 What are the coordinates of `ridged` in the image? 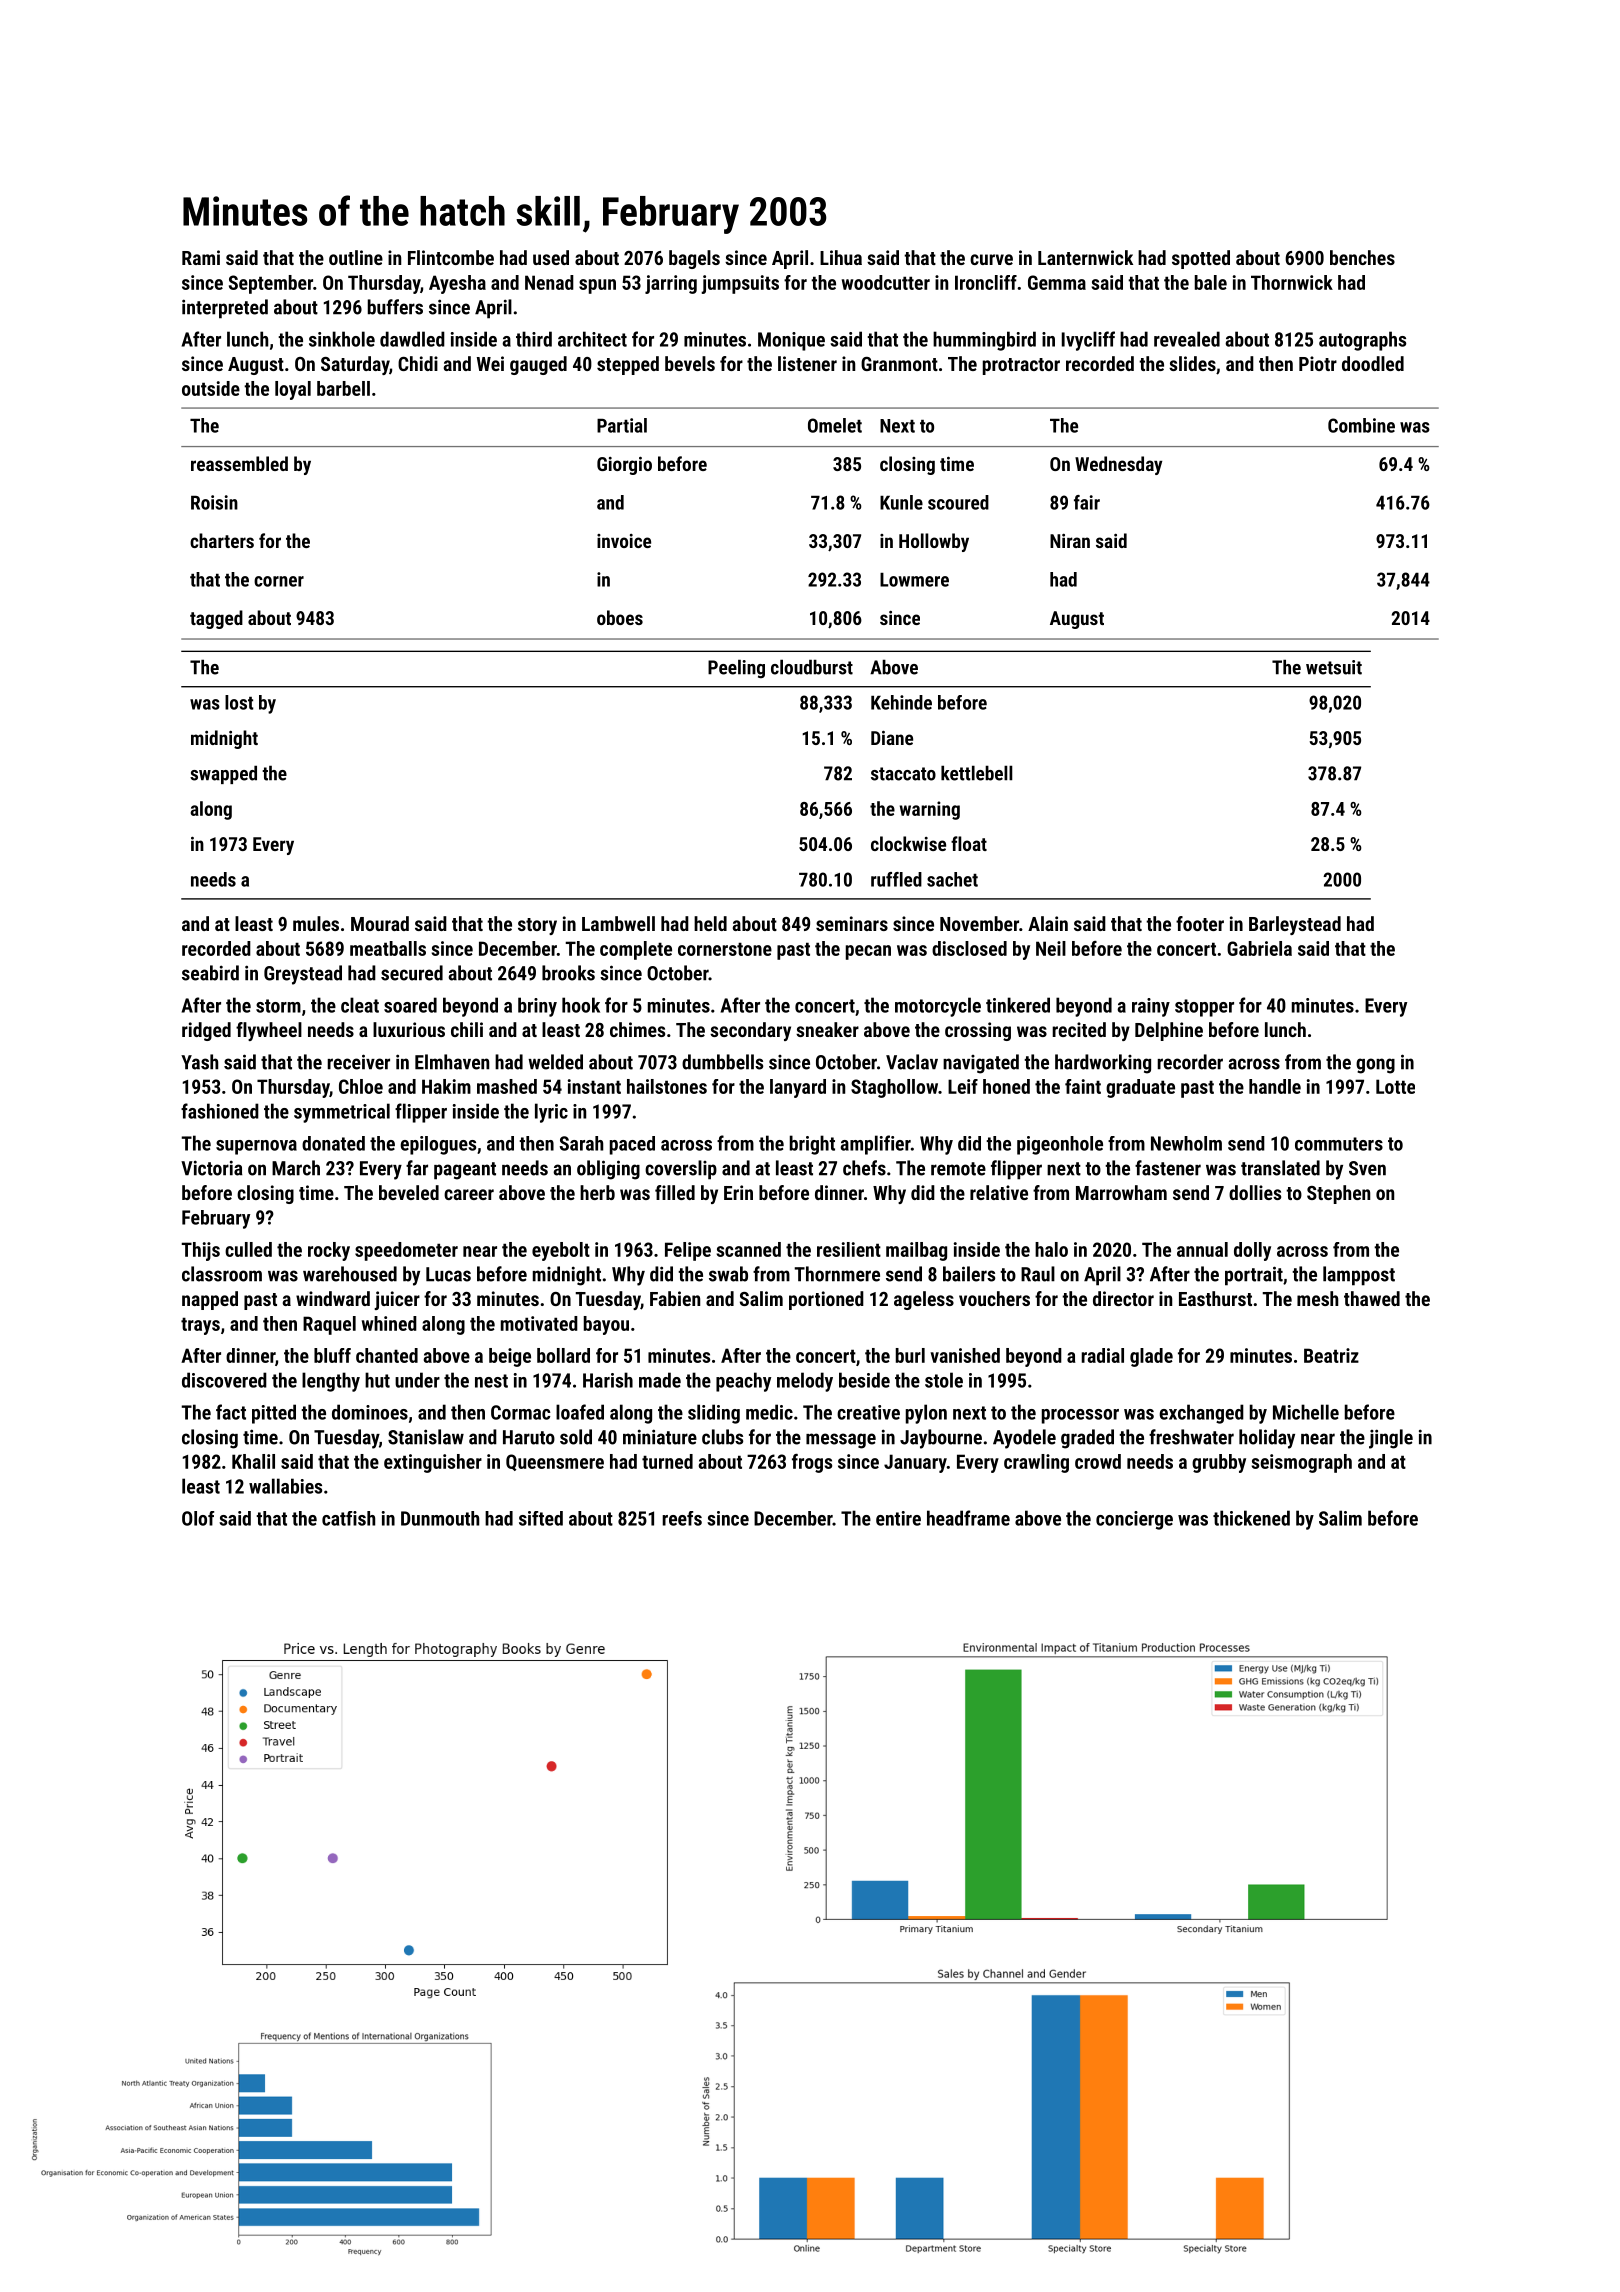 It's located at (206, 1031).
